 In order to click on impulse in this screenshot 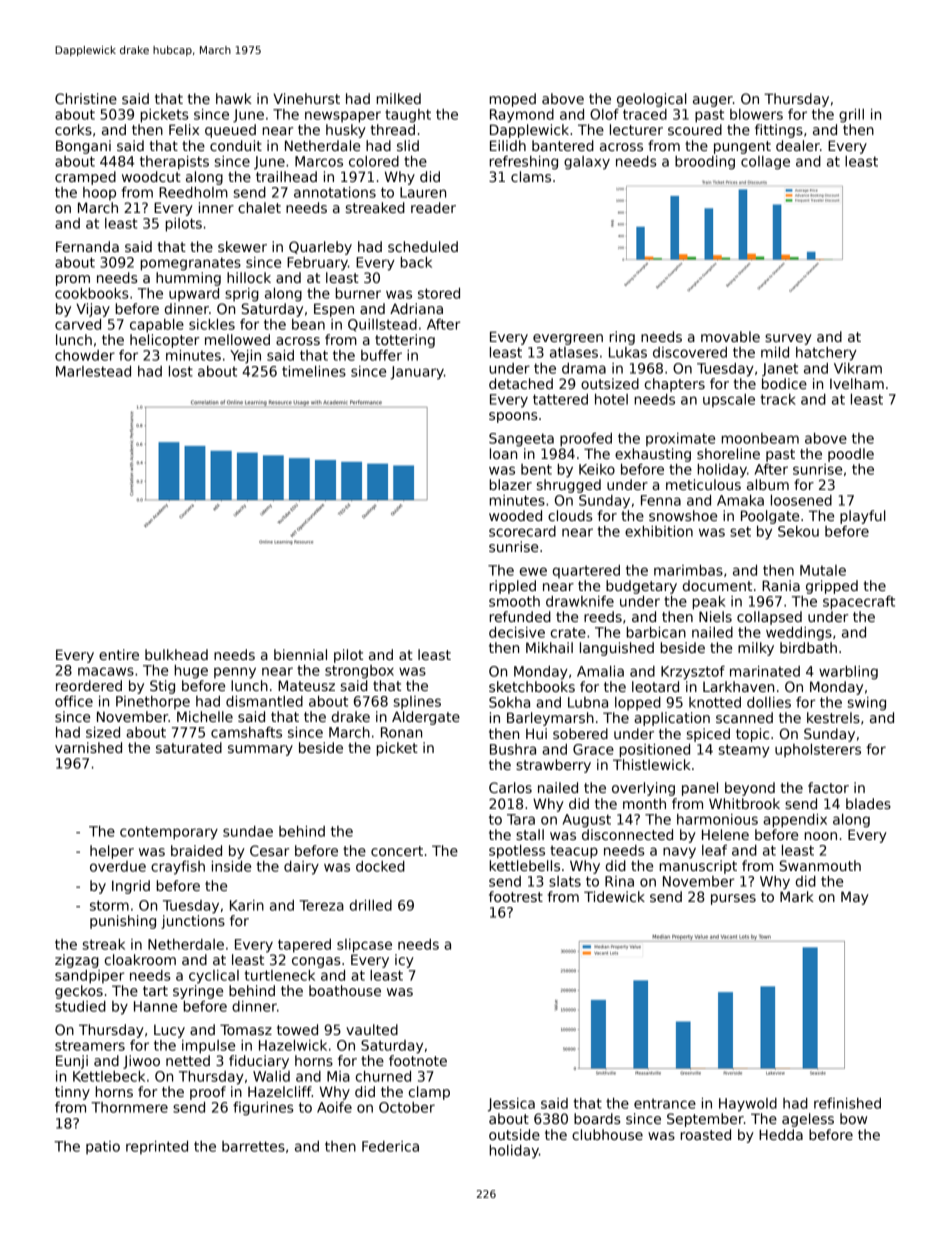, I will do `click(208, 1047)`.
